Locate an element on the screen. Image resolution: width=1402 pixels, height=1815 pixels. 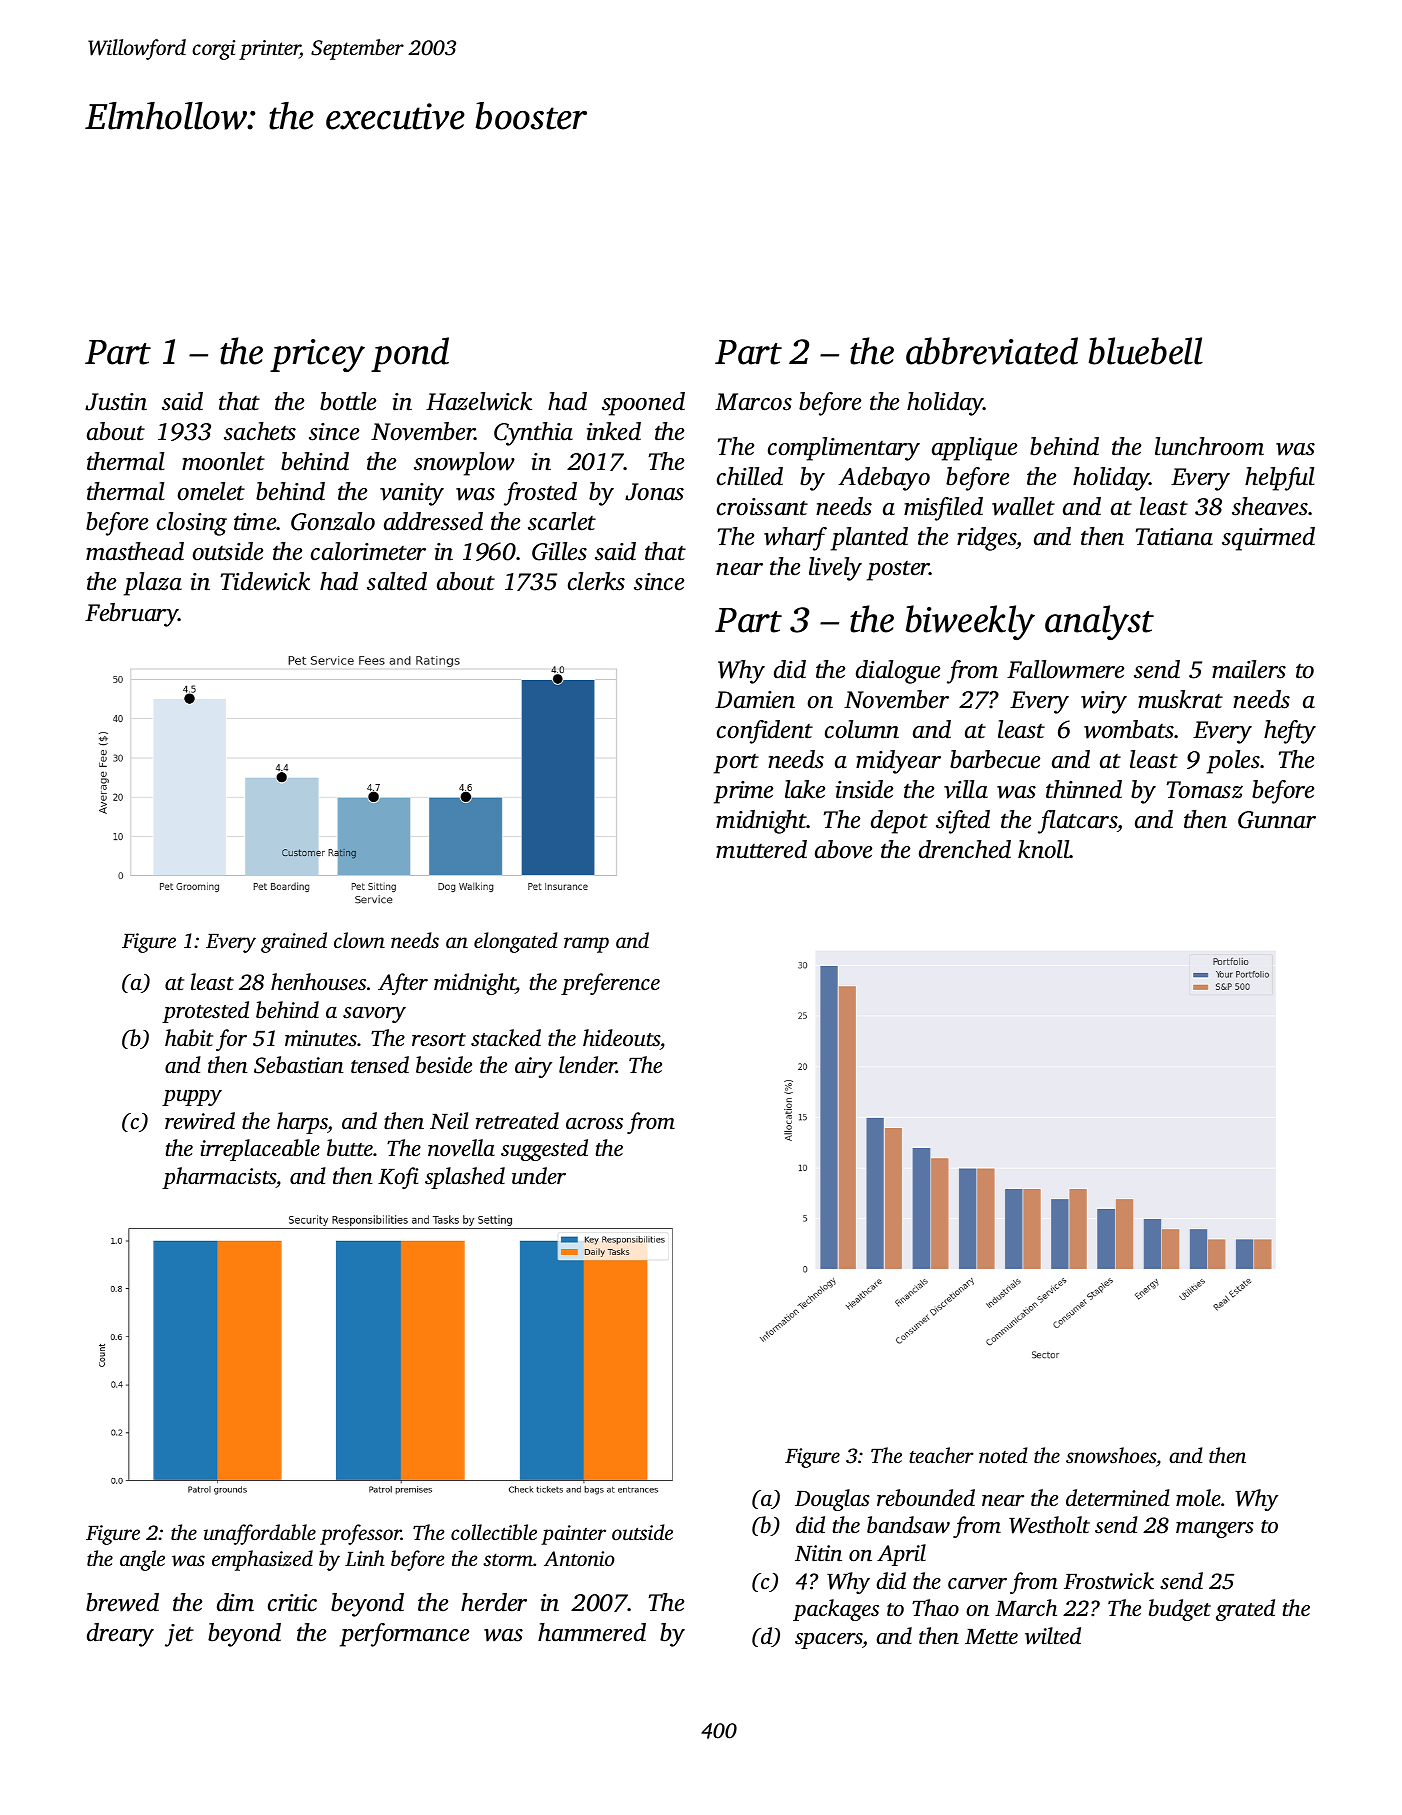
jet is located at coordinates (179, 1635).
